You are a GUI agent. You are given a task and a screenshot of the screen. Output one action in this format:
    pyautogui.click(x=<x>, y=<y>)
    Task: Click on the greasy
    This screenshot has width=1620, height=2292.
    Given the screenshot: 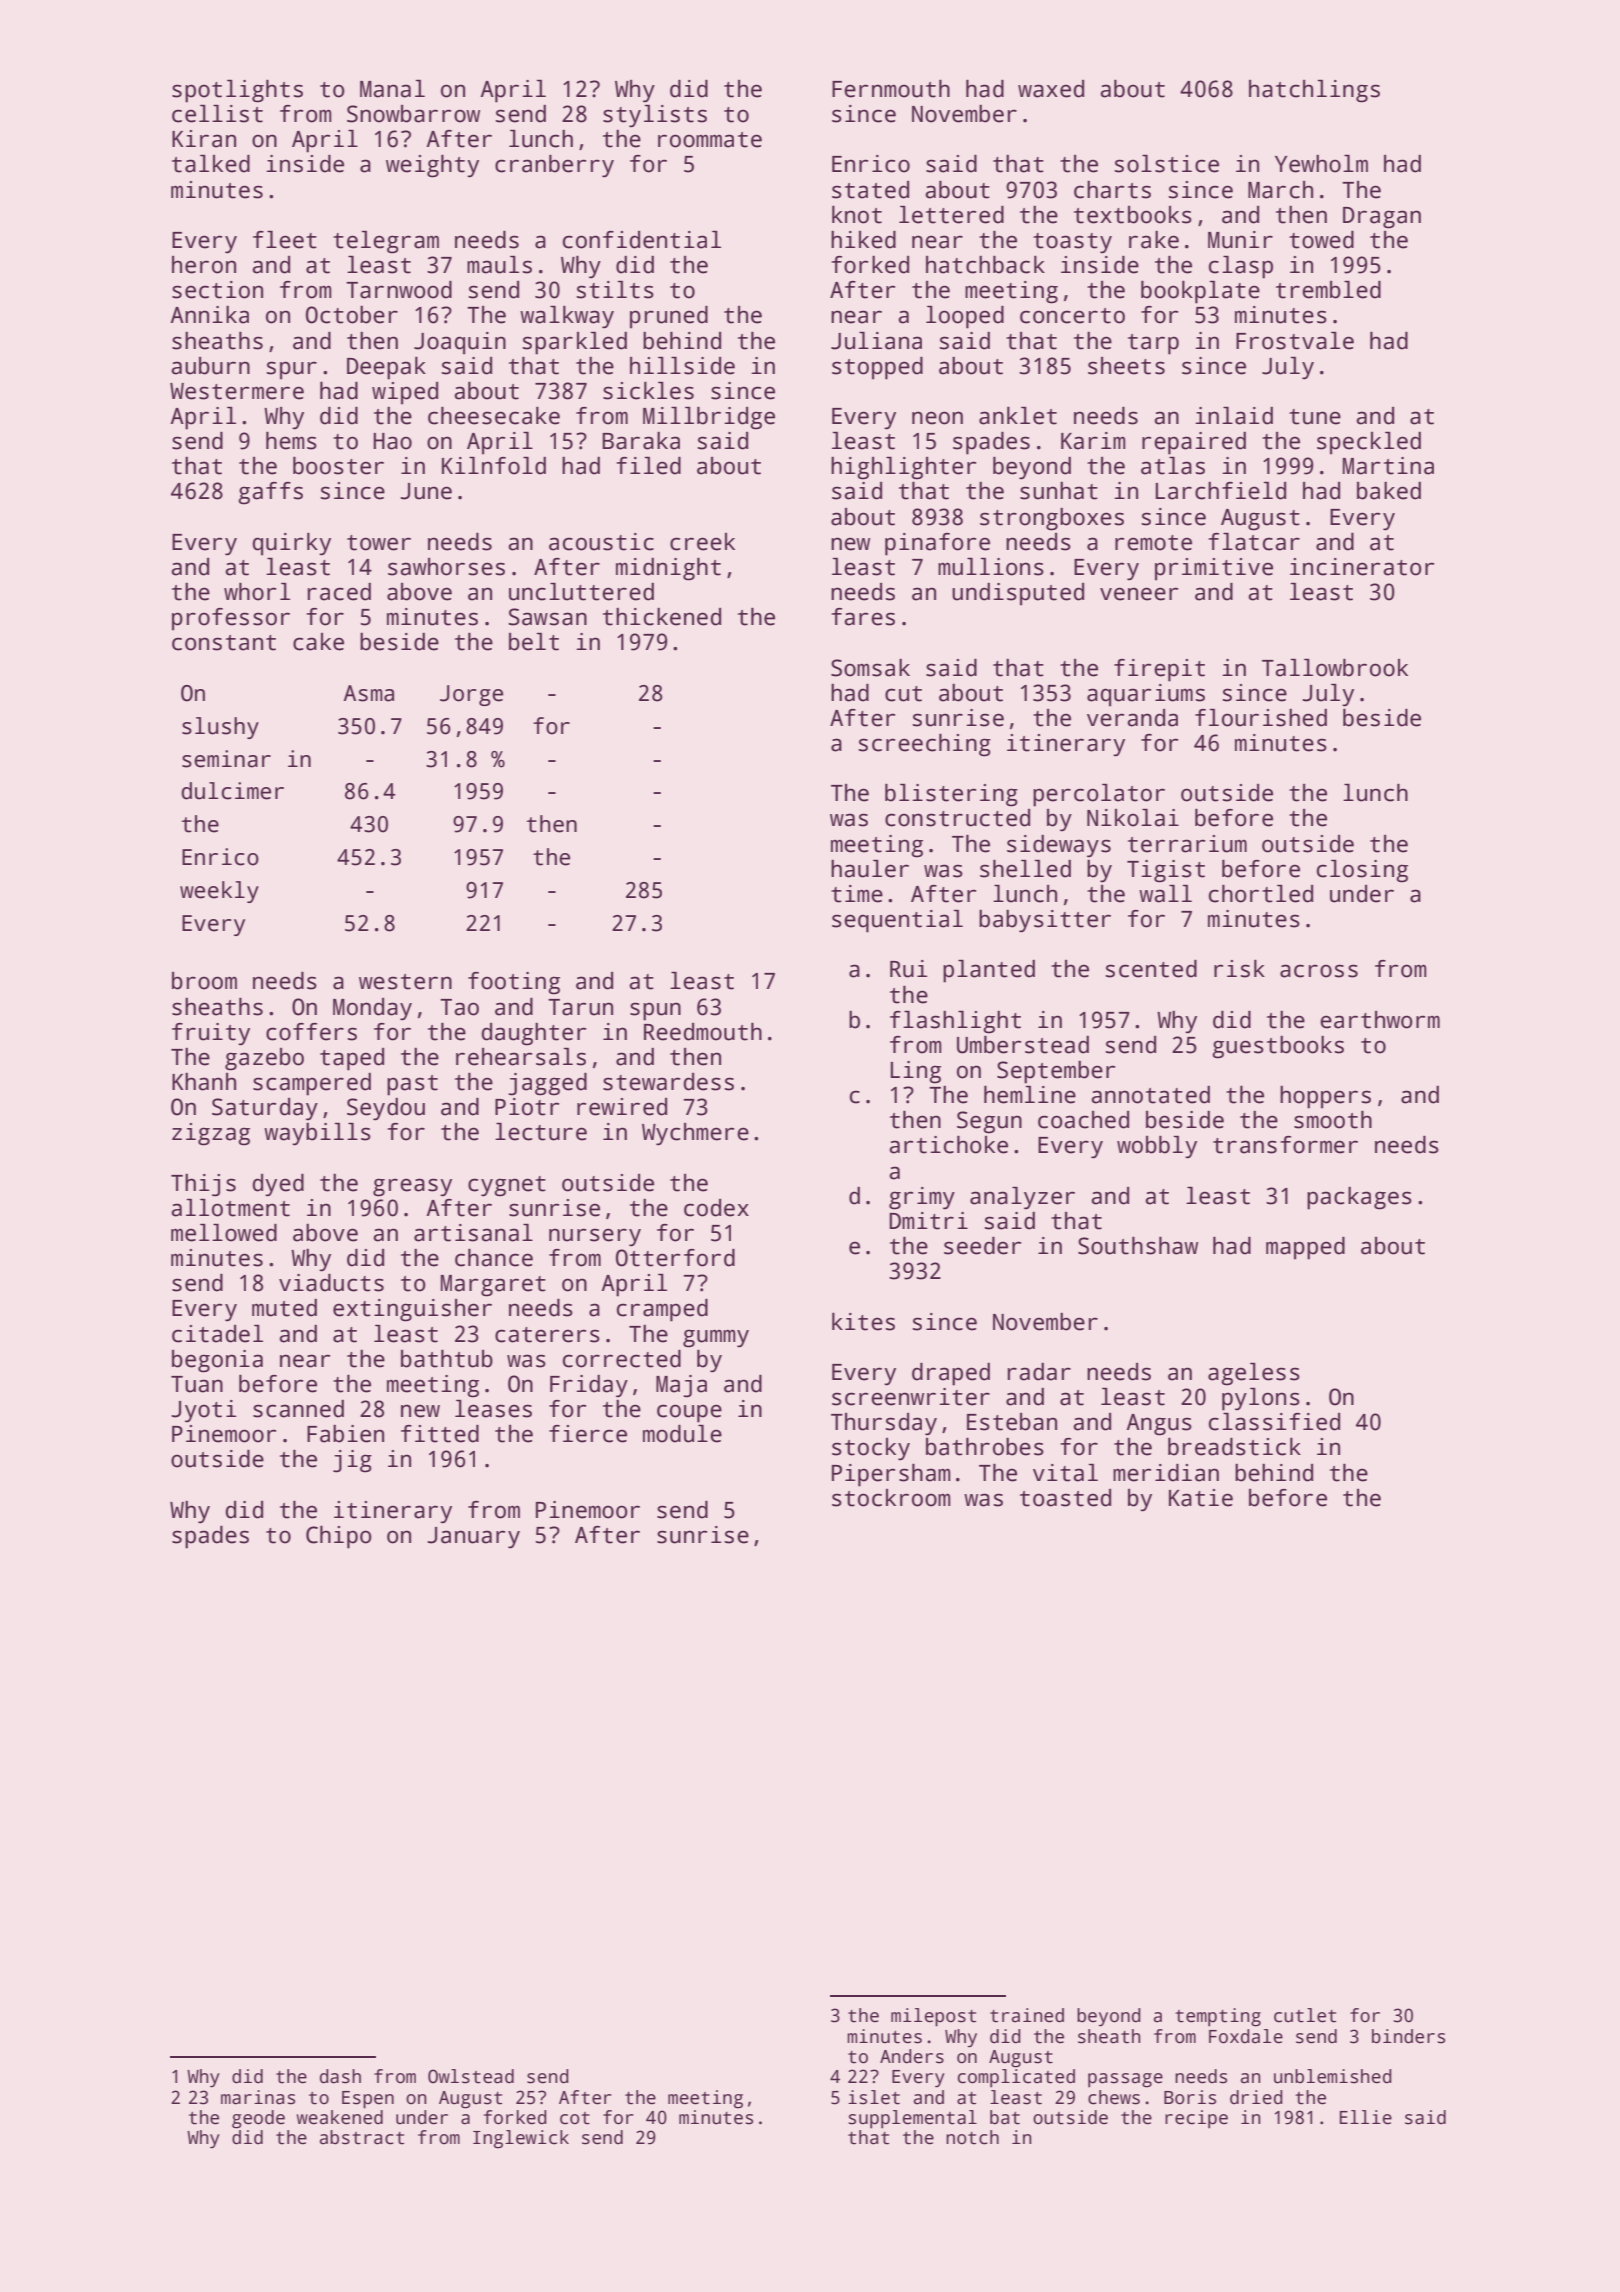 What is the action you would take?
    pyautogui.click(x=412, y=1187)
